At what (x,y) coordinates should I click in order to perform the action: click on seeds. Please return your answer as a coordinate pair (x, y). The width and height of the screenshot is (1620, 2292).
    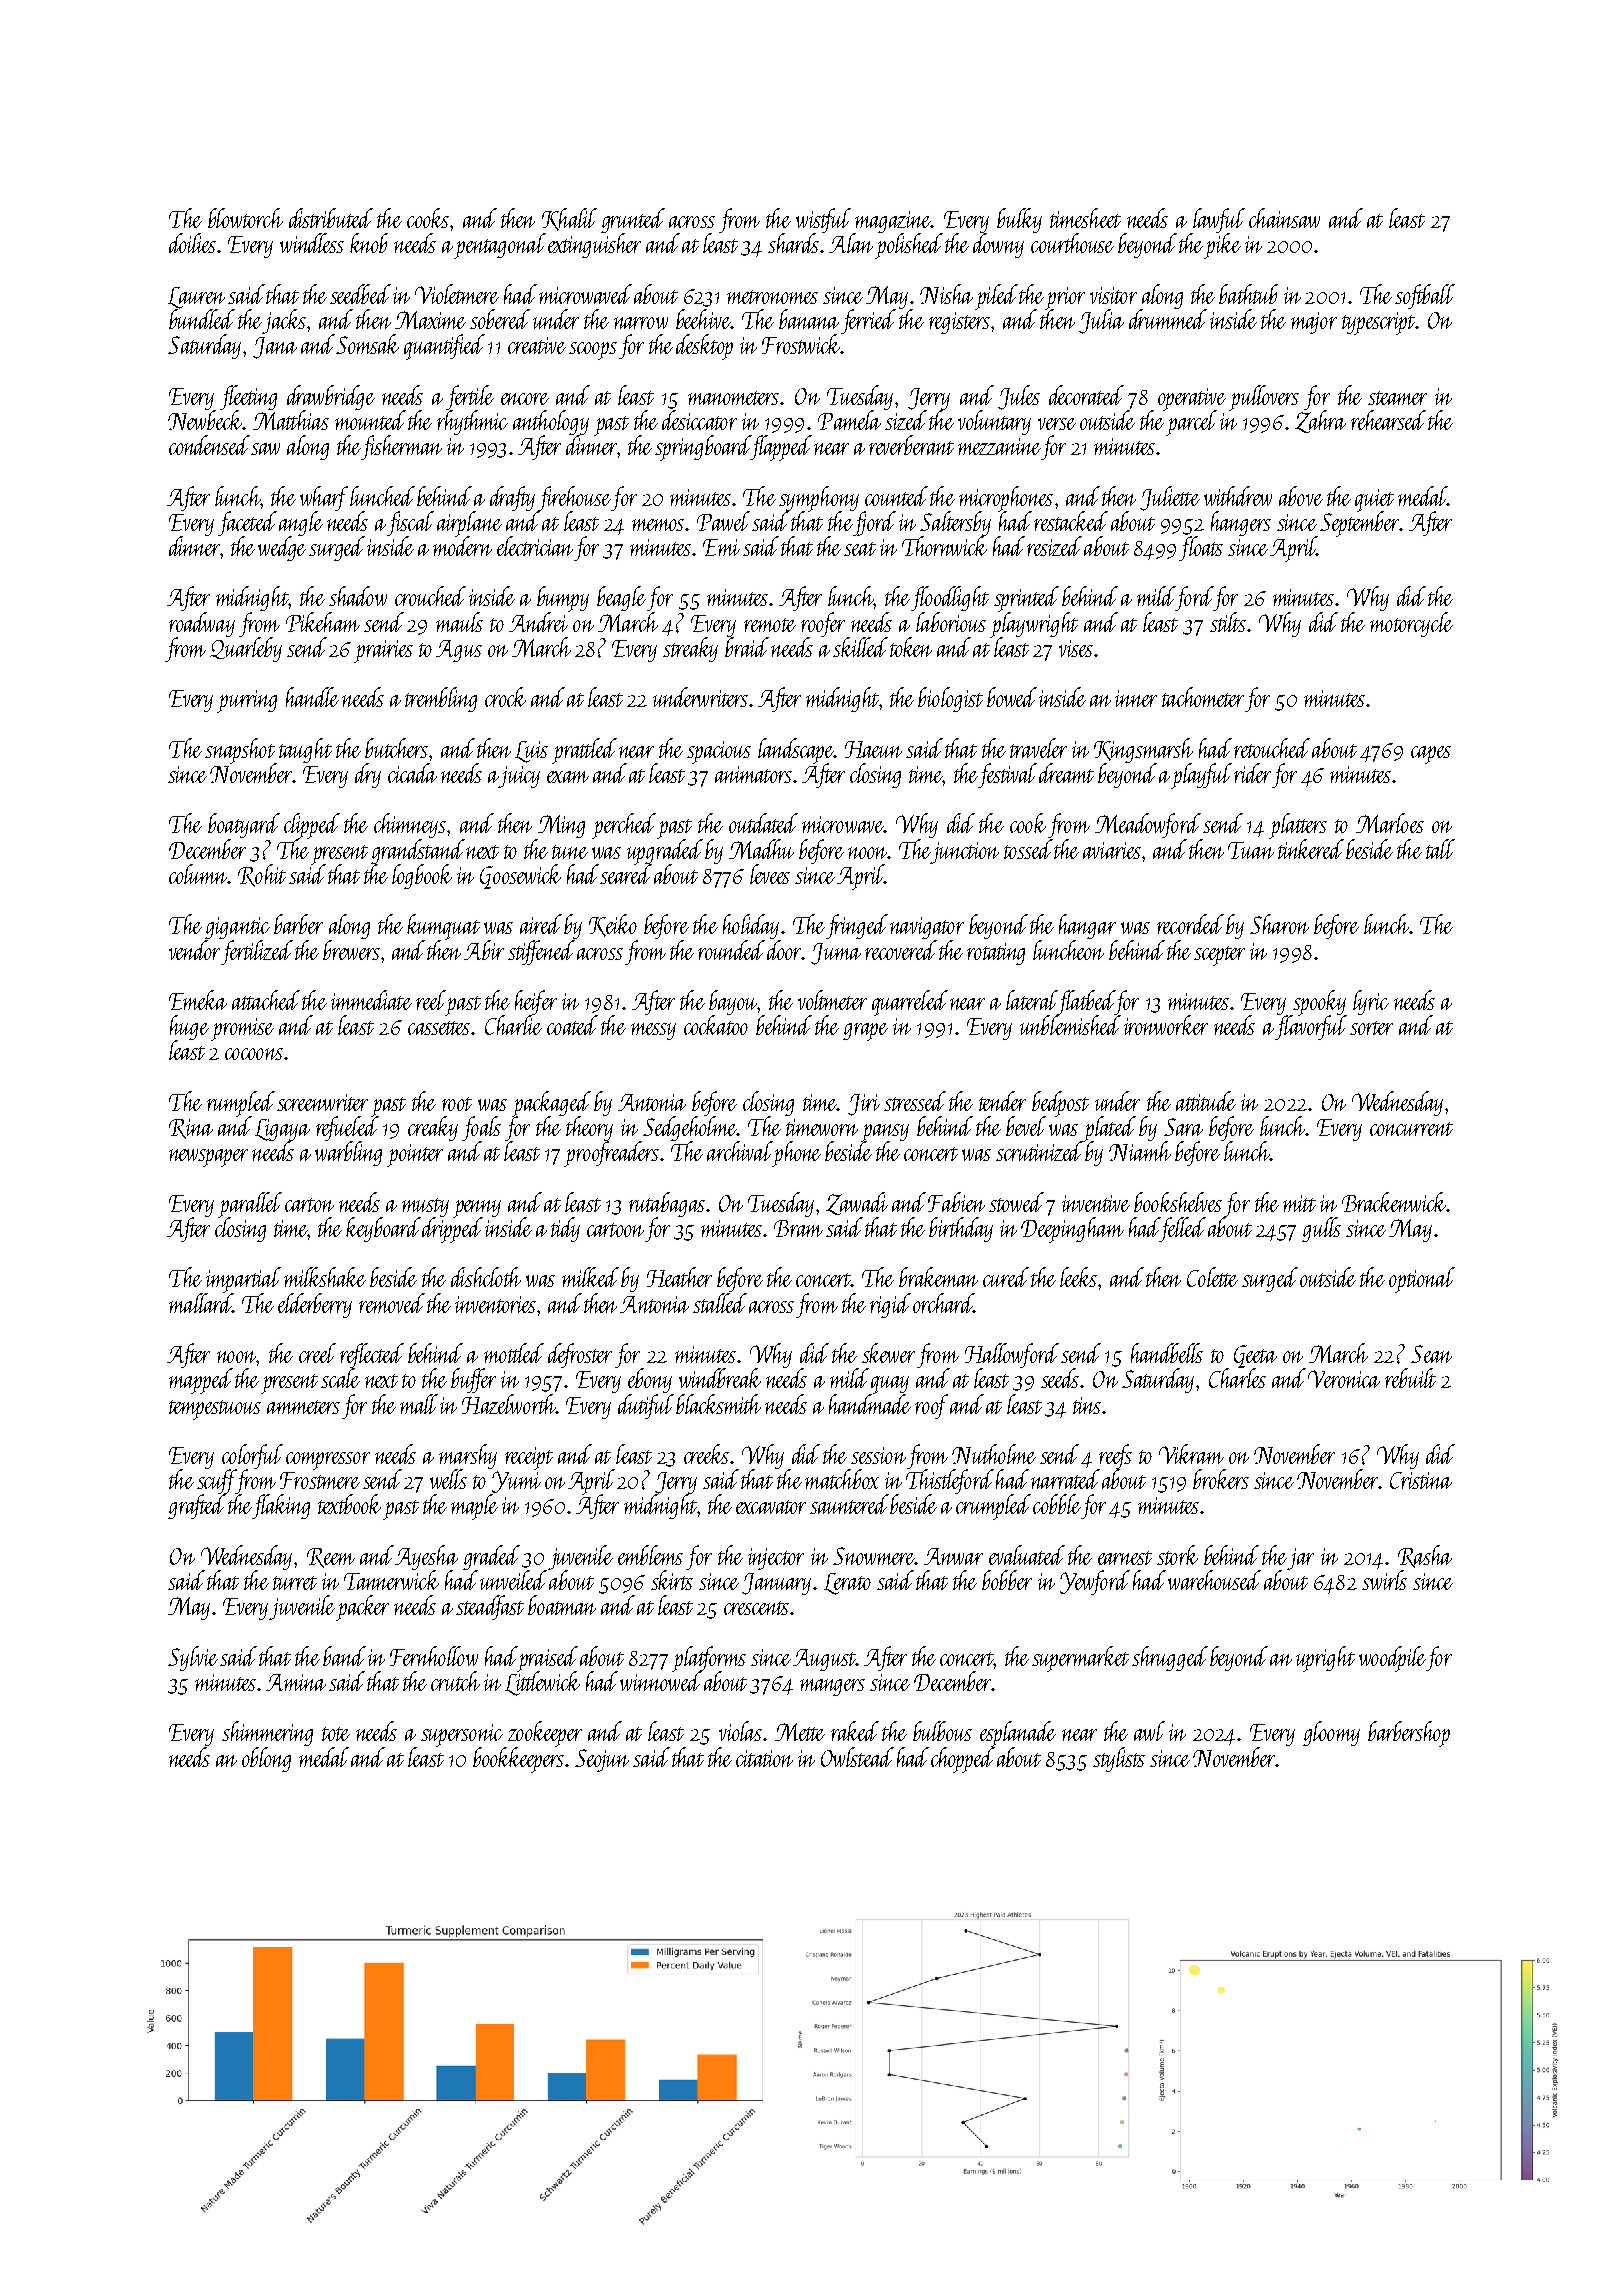
    Looking at the image, I should click on (1060, 1378).
